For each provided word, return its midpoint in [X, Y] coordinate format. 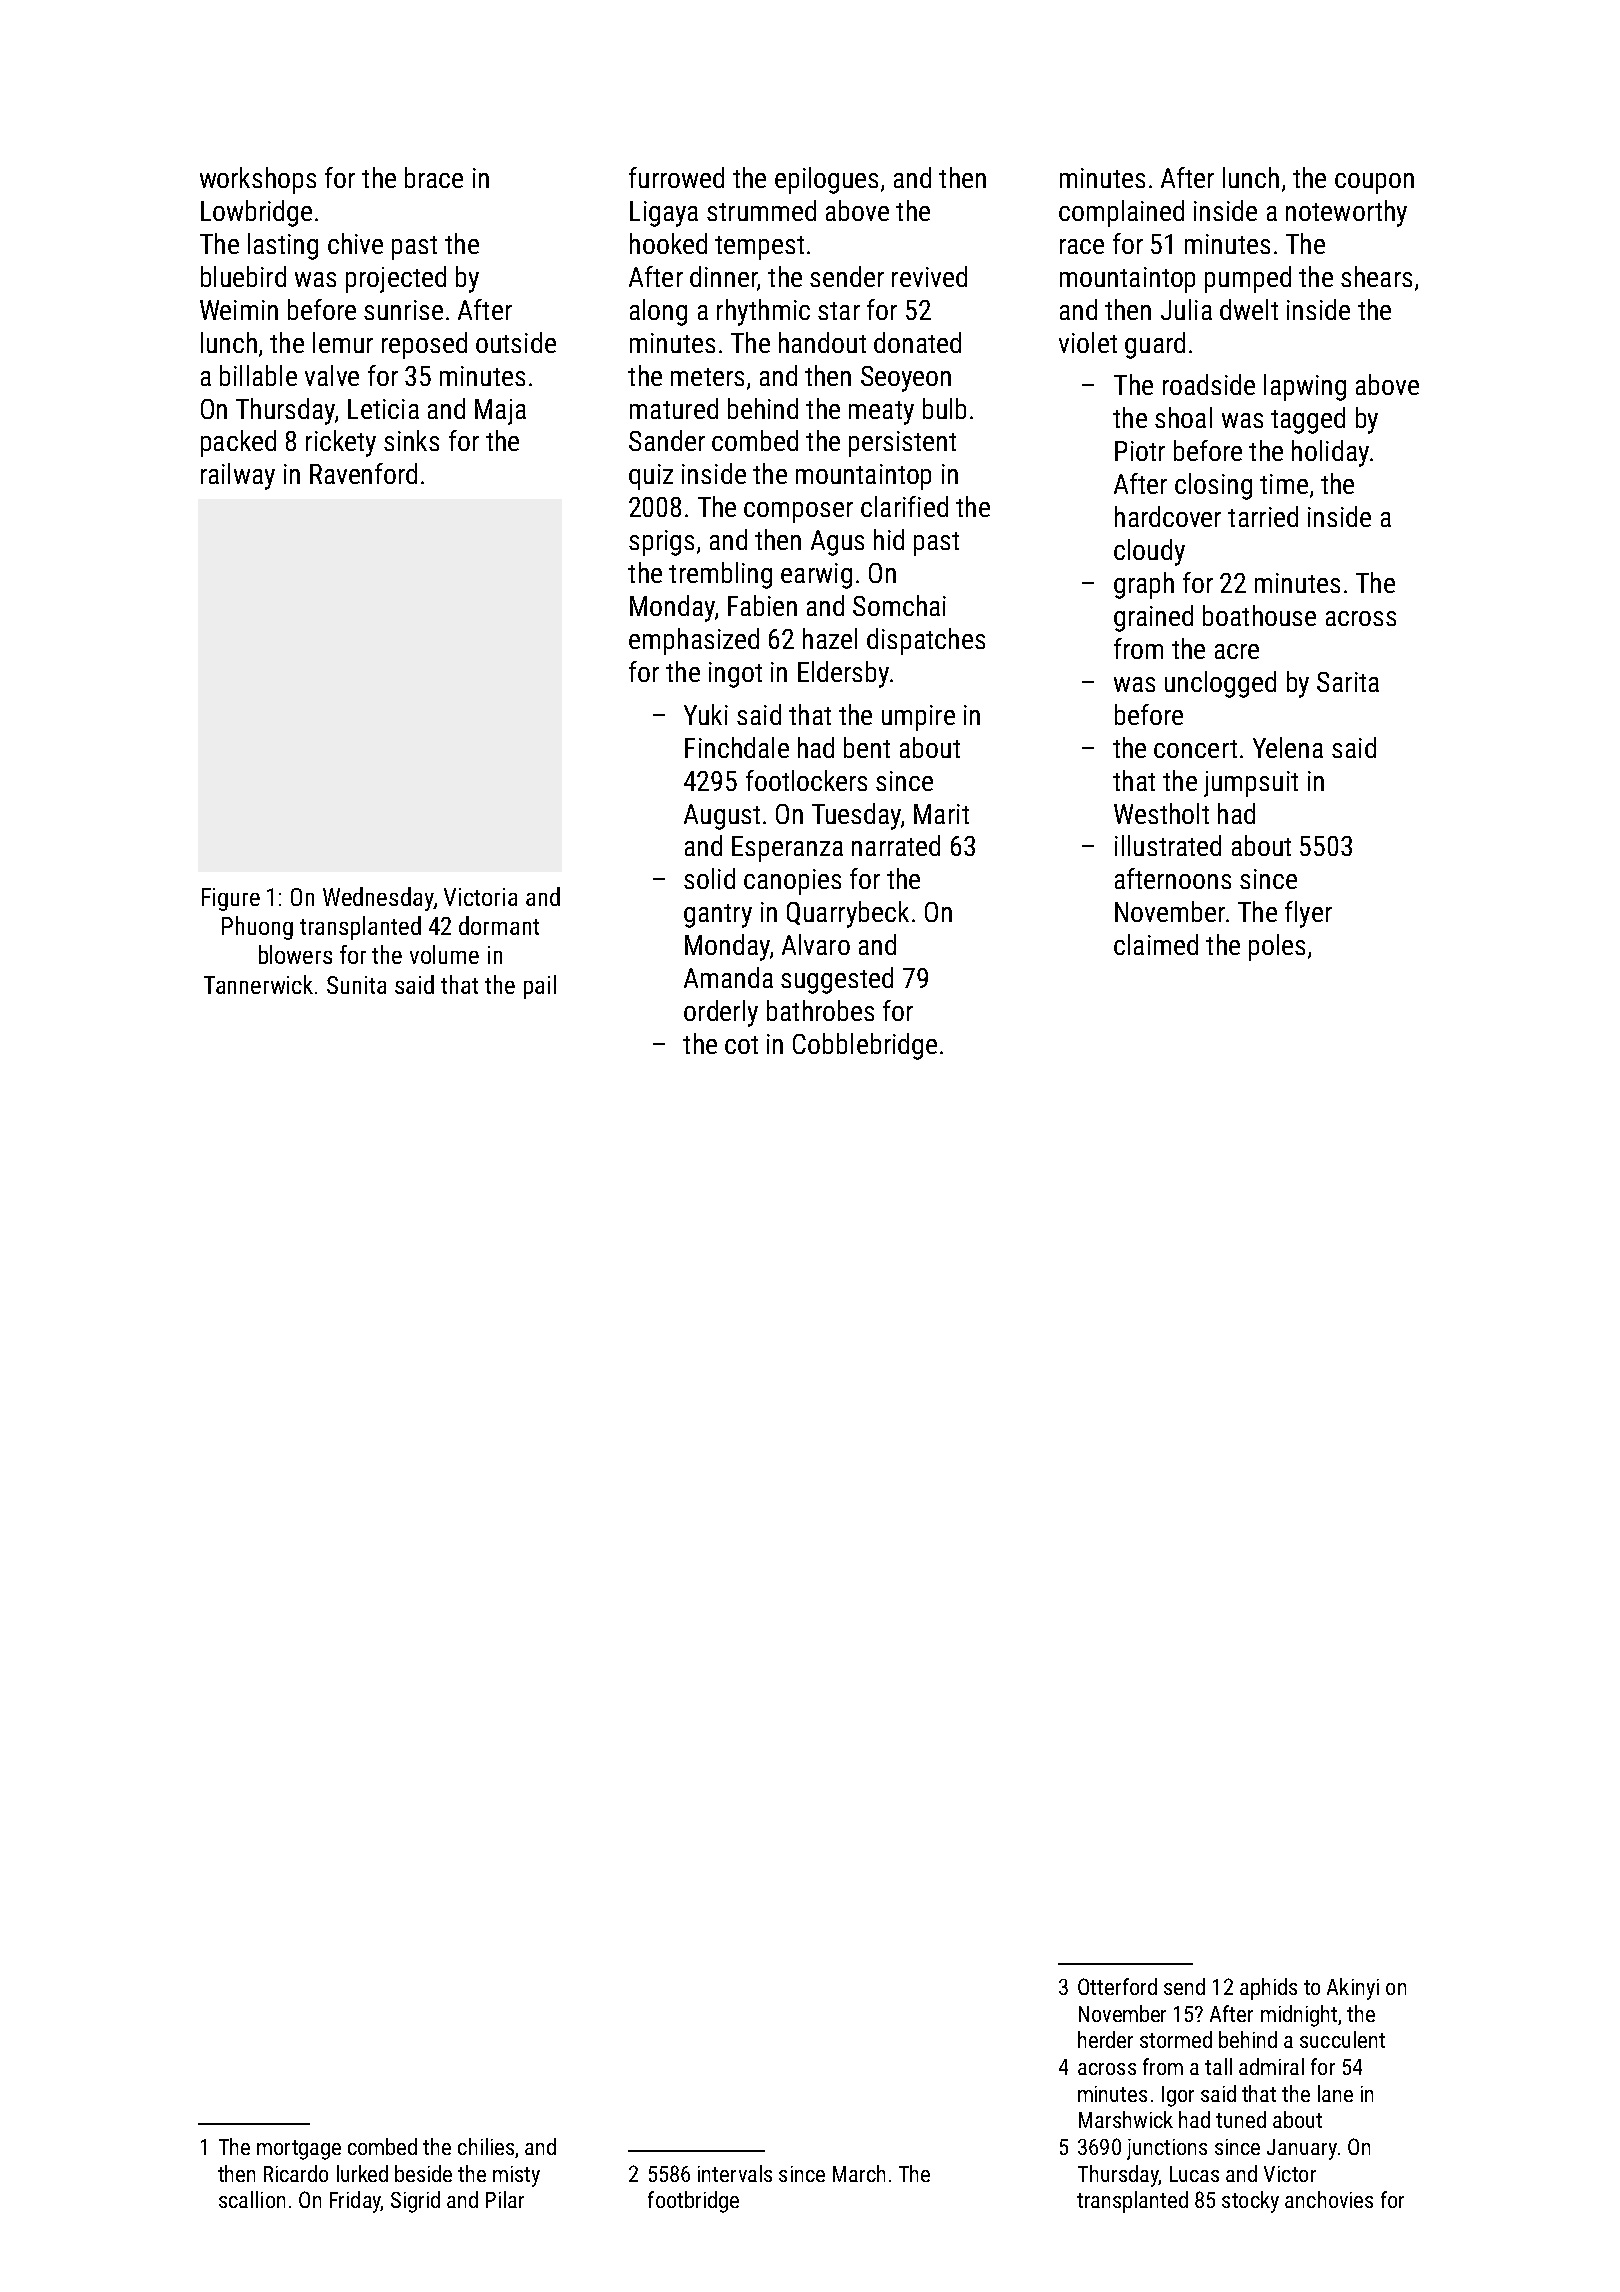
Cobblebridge [865, 1046]
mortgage [299, 2150]
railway [238, 476]
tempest [759, 248]
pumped [1248, 279]
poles [1277, 947]
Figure [231, 899]
